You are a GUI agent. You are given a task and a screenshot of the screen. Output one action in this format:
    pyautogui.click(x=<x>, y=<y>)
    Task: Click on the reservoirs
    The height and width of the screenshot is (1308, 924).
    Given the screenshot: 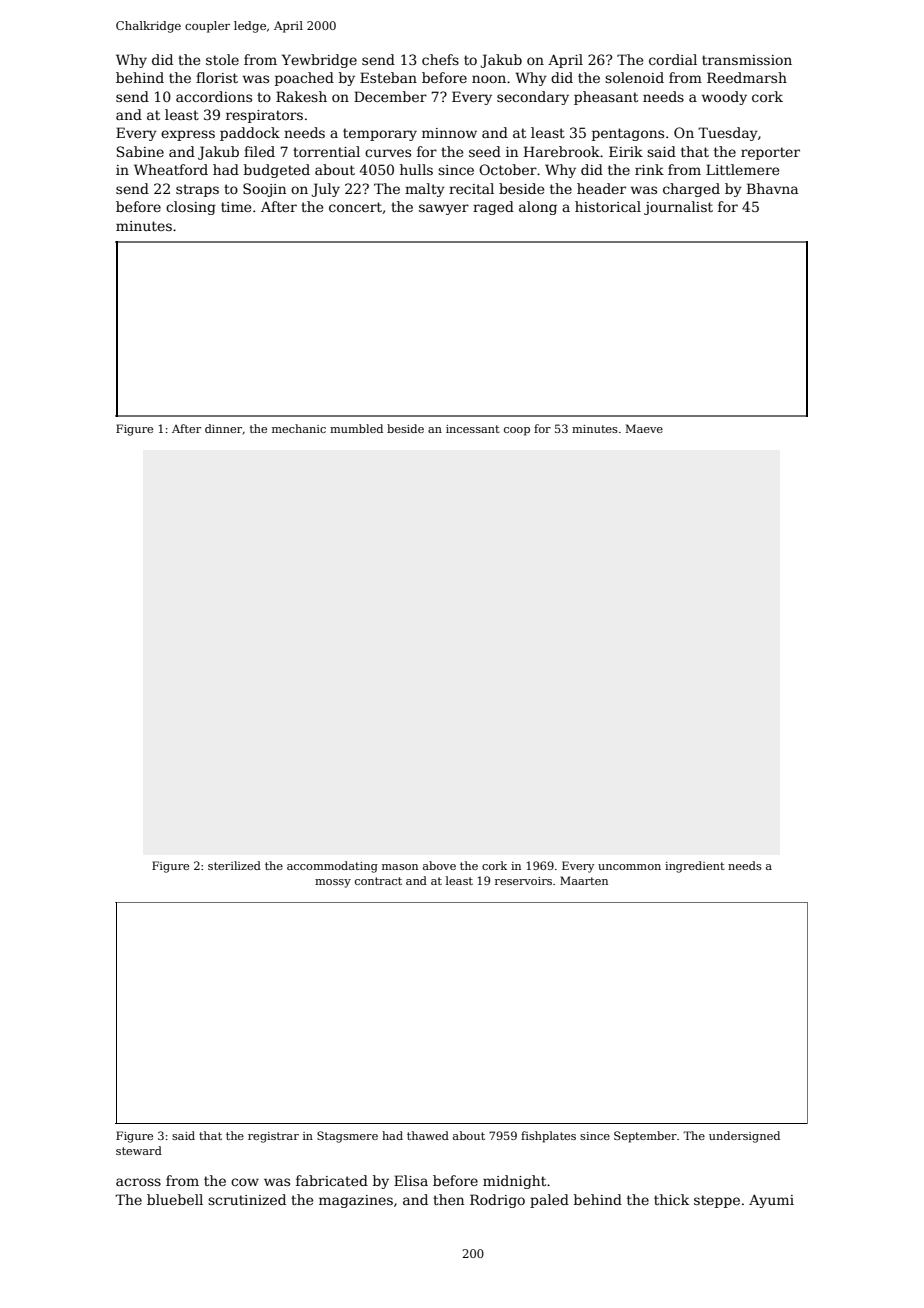 What is the action you would take?
    pyautogui.click(x=523, y=881)
